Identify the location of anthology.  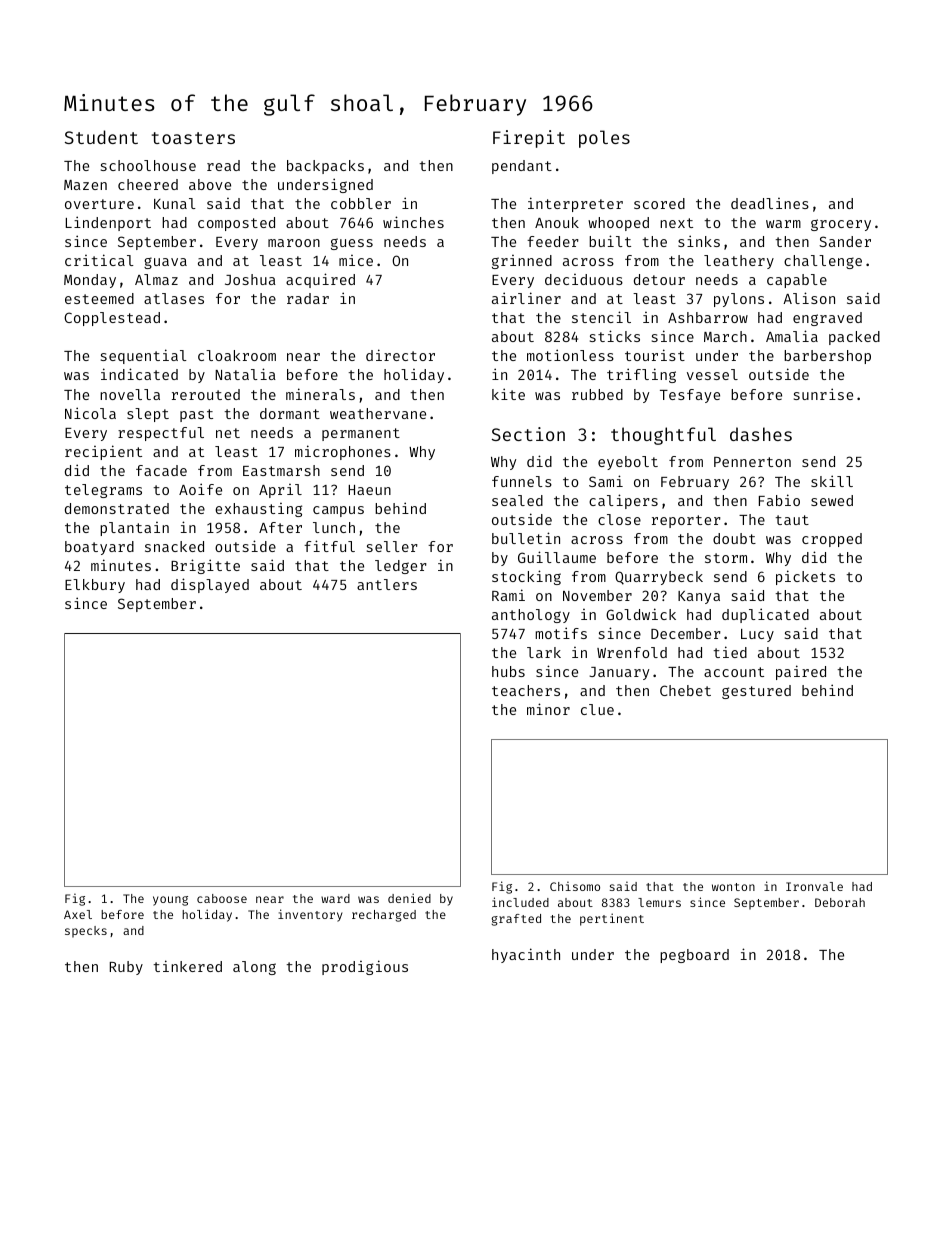
(531, 616).
